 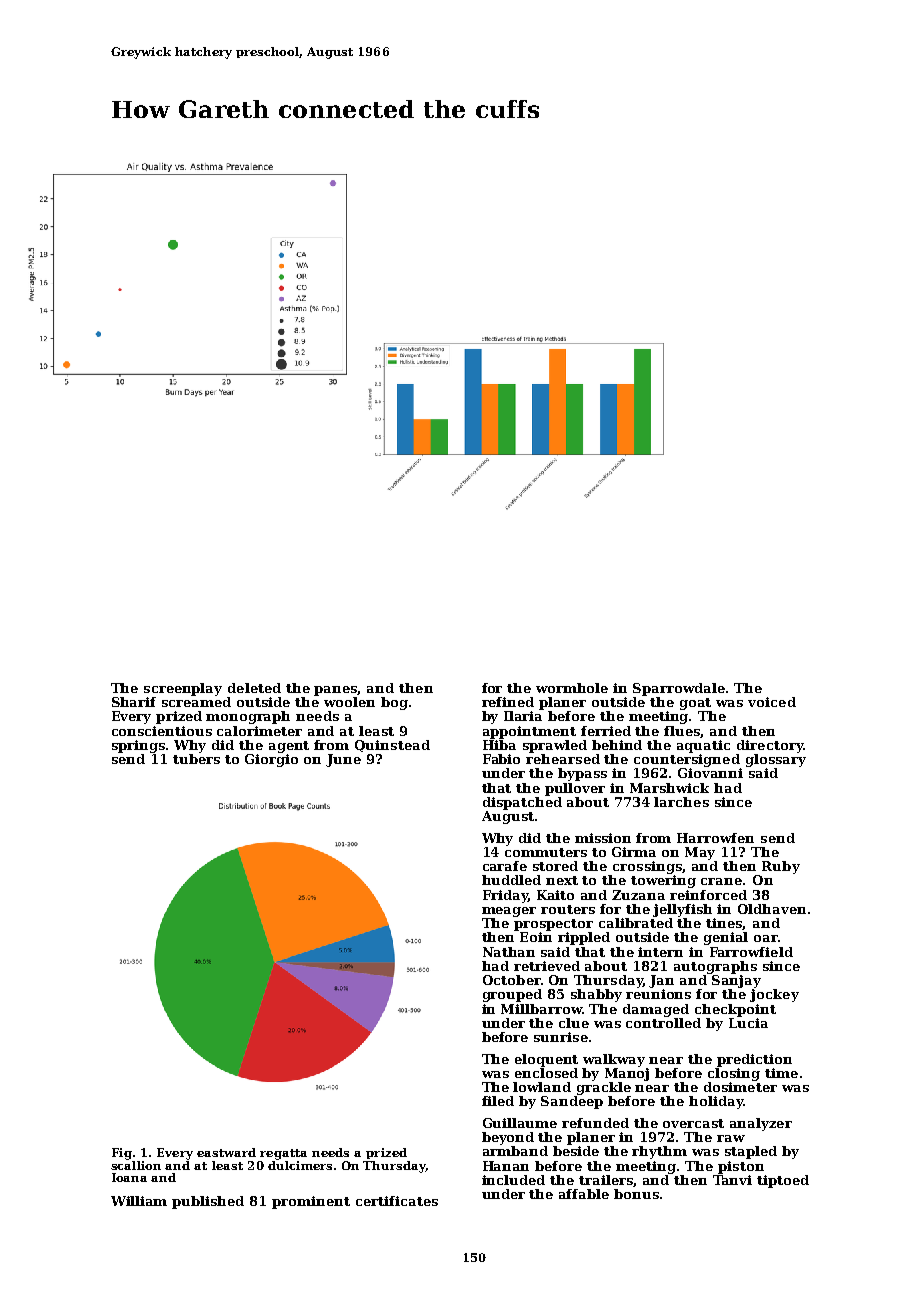 What do you see at coordinates (505, 866) in the page?
I see `carafe` at bounding box center [505, 866].
